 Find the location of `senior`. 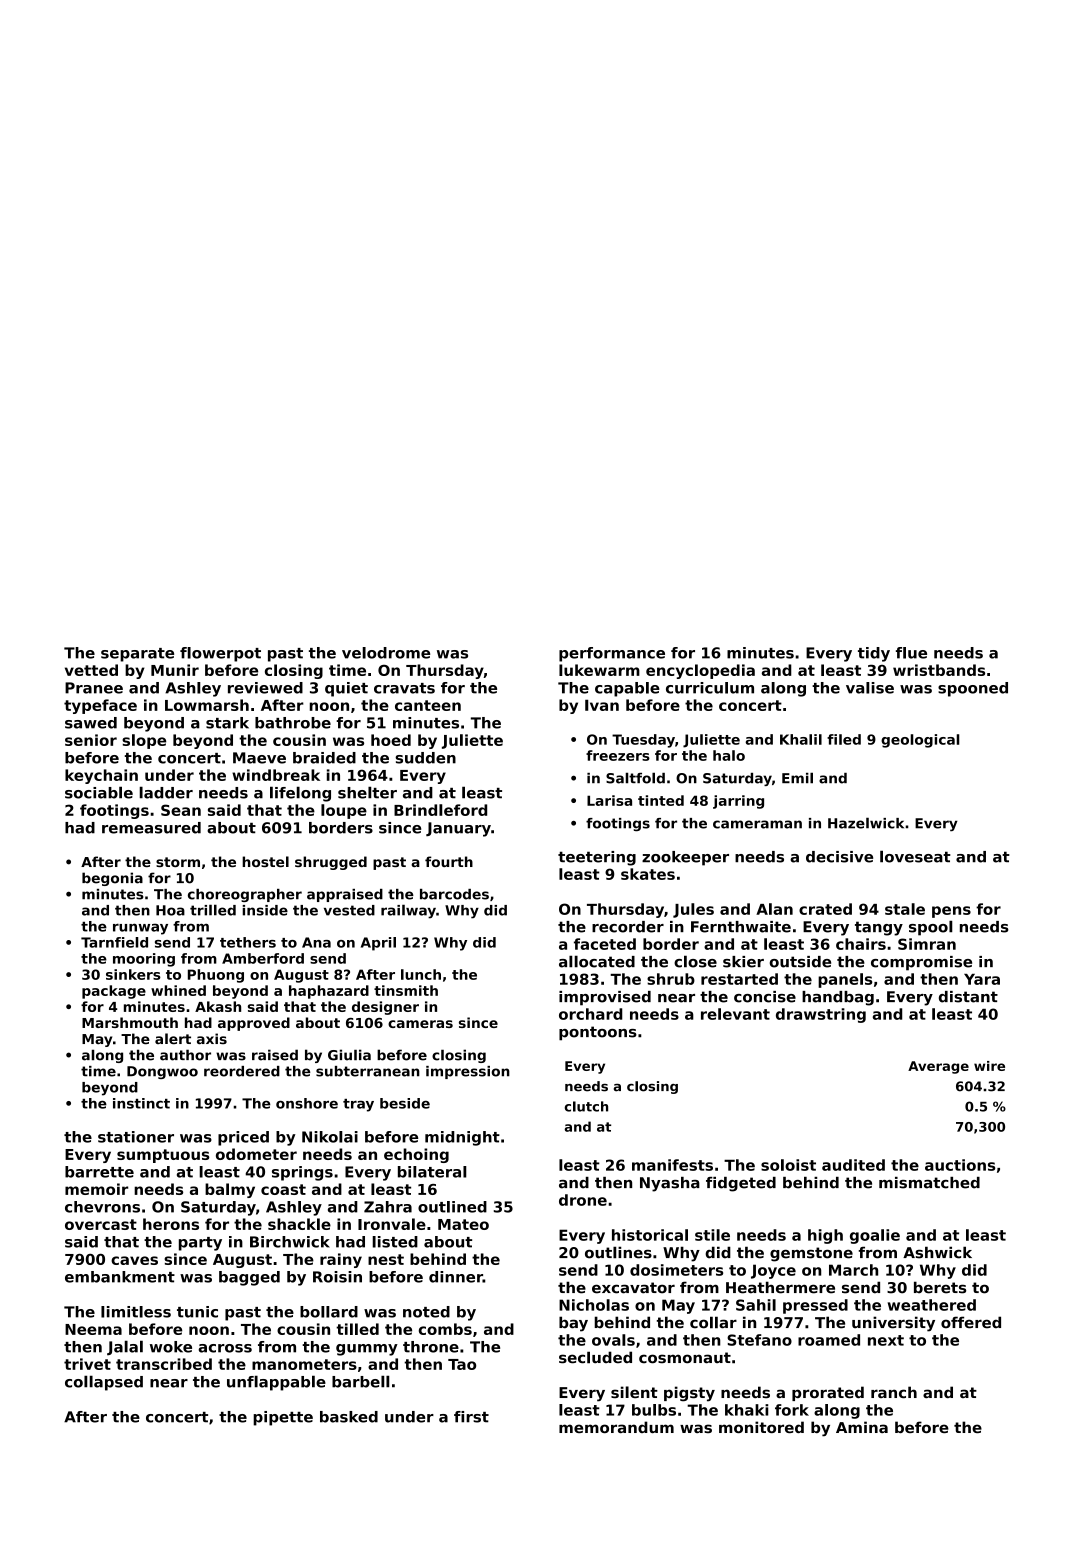

senior is located at coordinates (91, 740).
